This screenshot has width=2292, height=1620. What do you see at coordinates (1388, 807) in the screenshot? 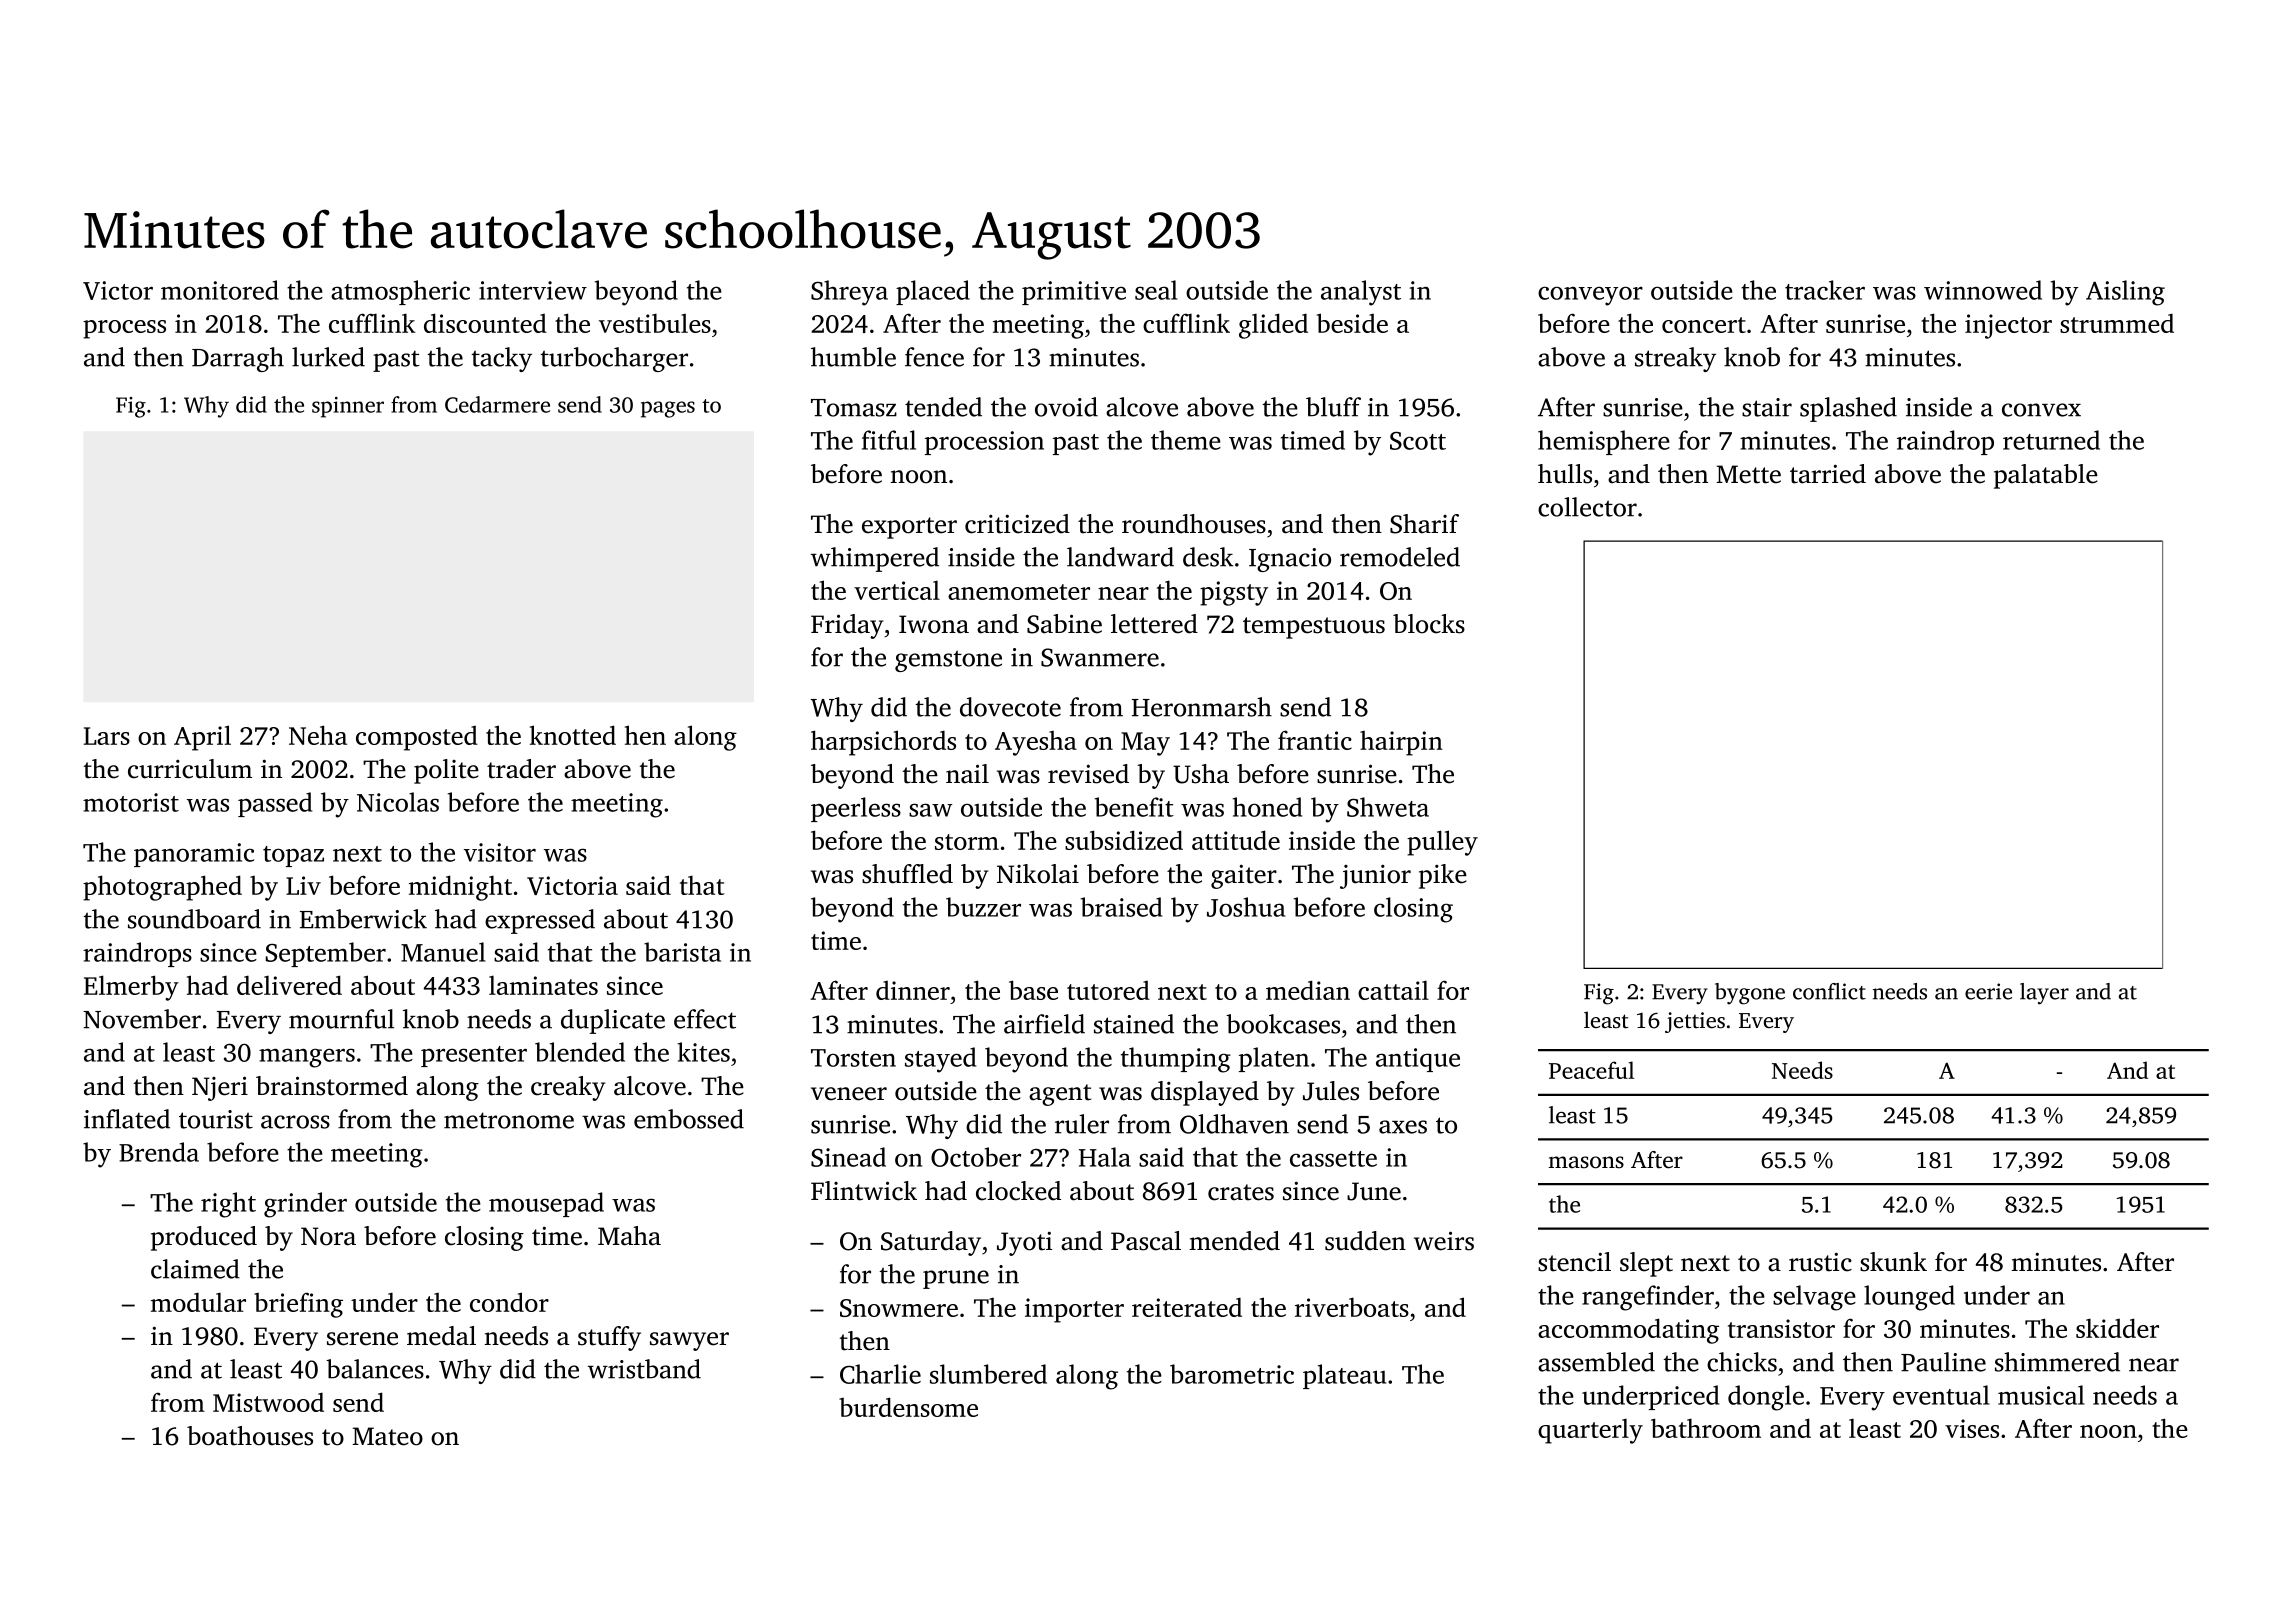
I see `Shweta` at bounding box center [1388, 807].
